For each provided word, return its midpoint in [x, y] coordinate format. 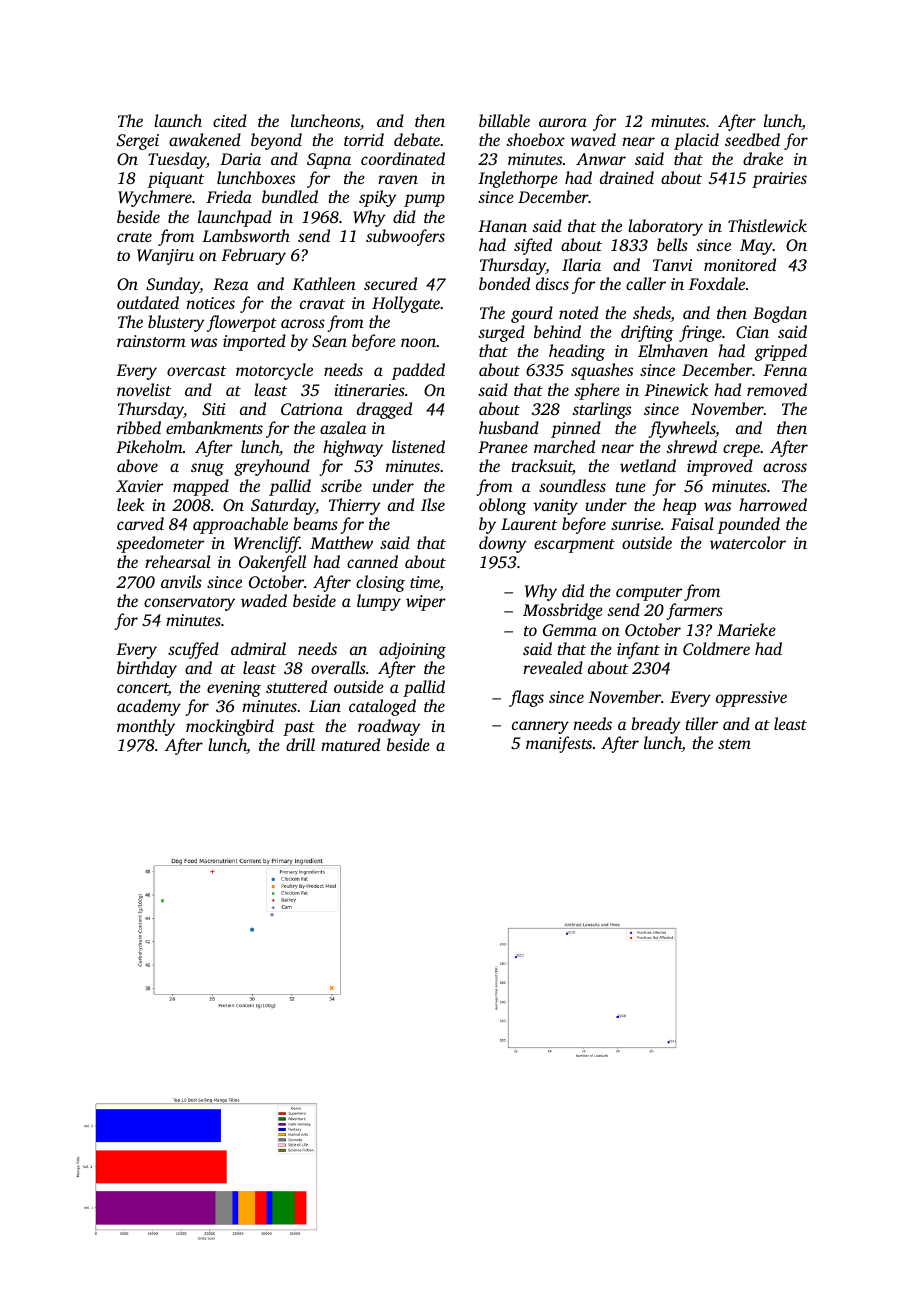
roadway [389, 727]
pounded [748, 525]
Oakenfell [272, 563]
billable [504, 120]
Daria [240, 159]
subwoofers [405, 237]
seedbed [752, 139]
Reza [230, 284]
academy [149, 707]
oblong [502, 506]
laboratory [665, 227]
